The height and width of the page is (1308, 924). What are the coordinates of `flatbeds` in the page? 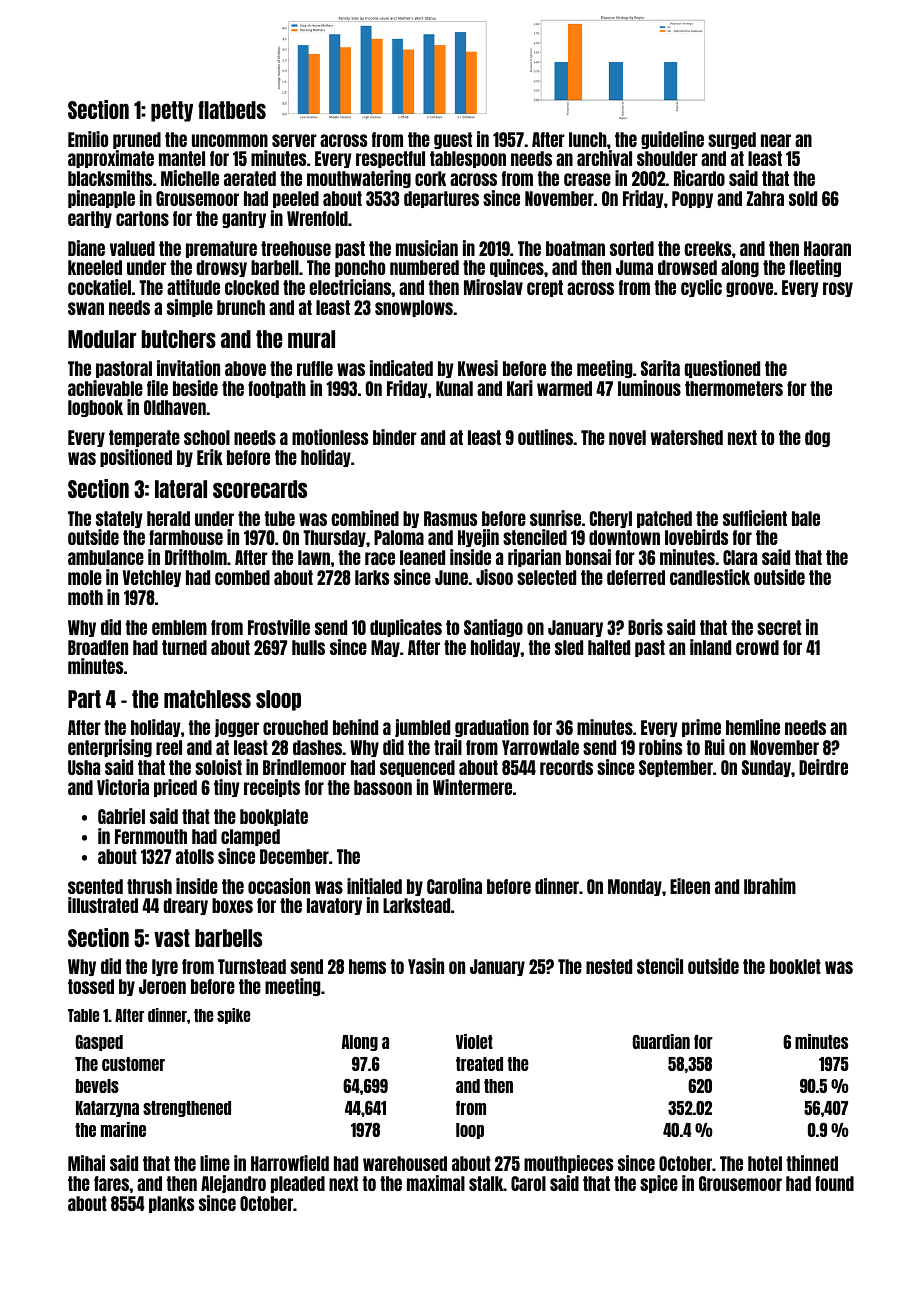 It's located at (232, 110).
